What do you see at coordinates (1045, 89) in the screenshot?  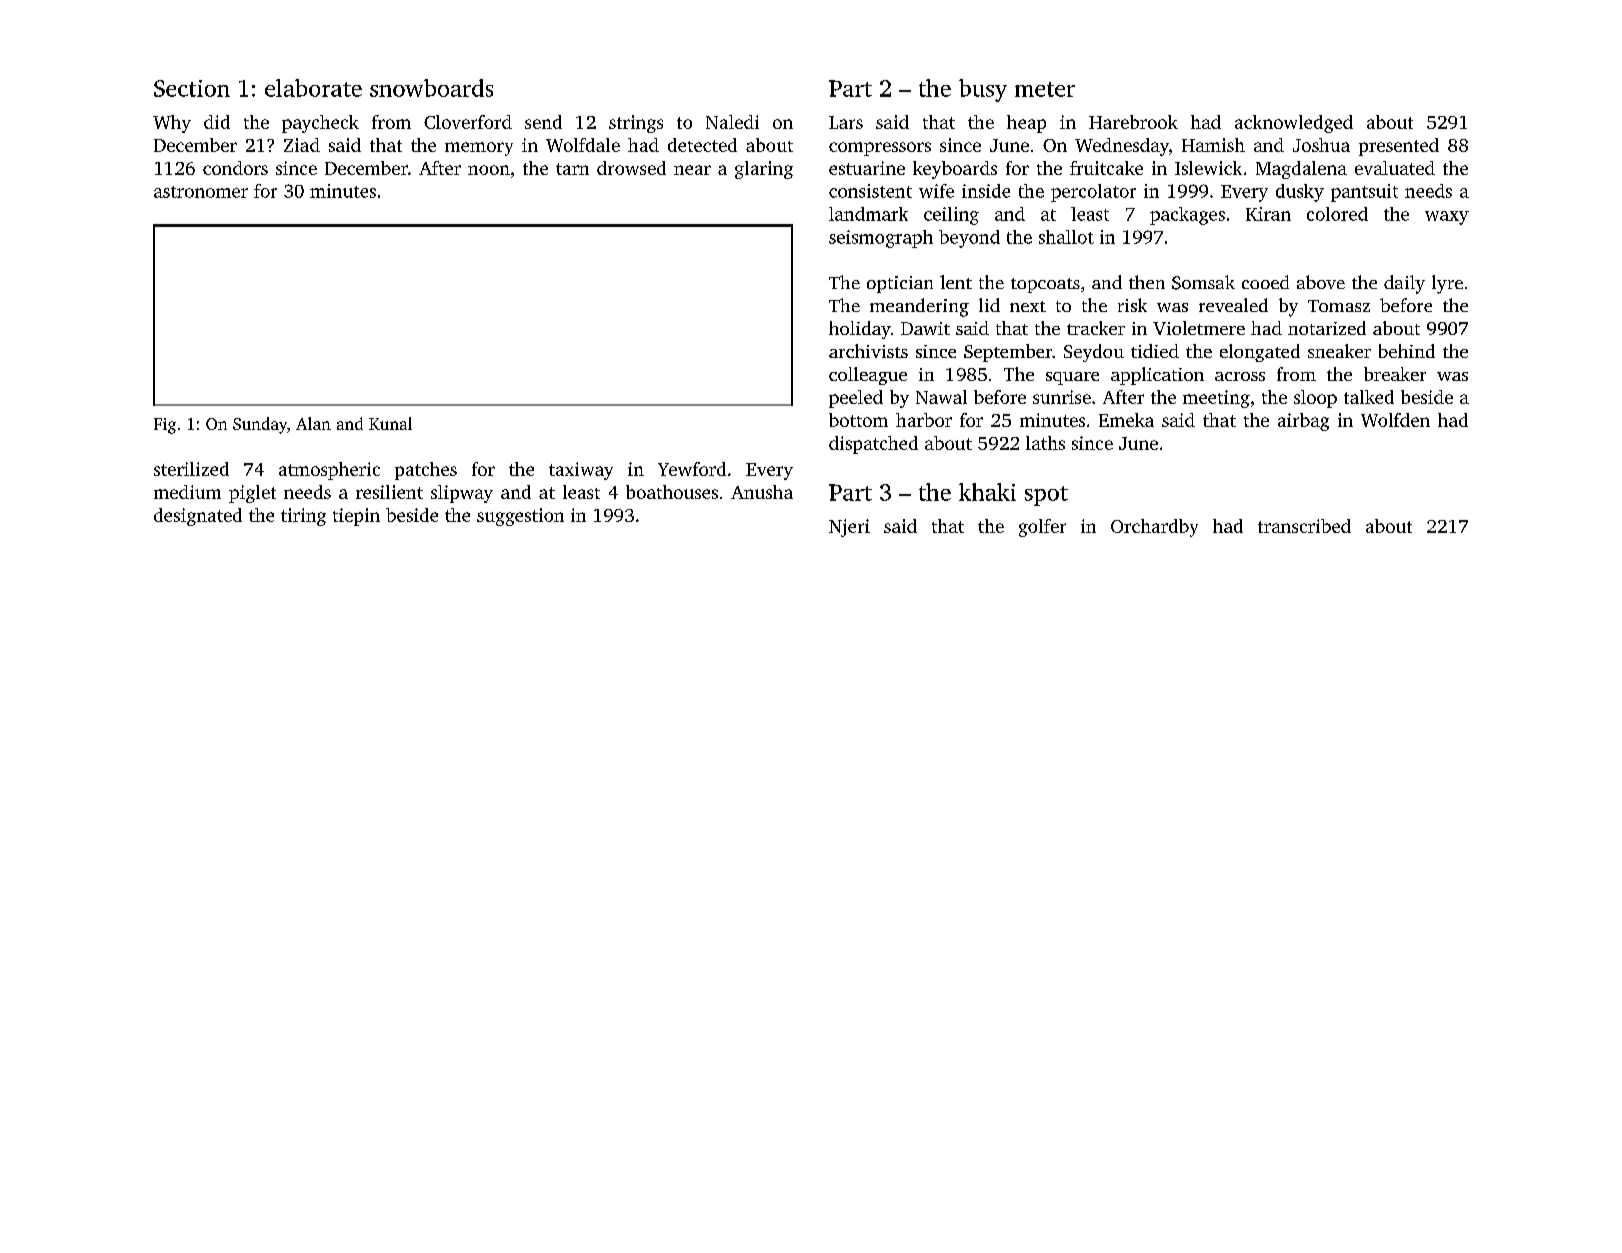 I see `meter` at bounding box center [1045, 89].
